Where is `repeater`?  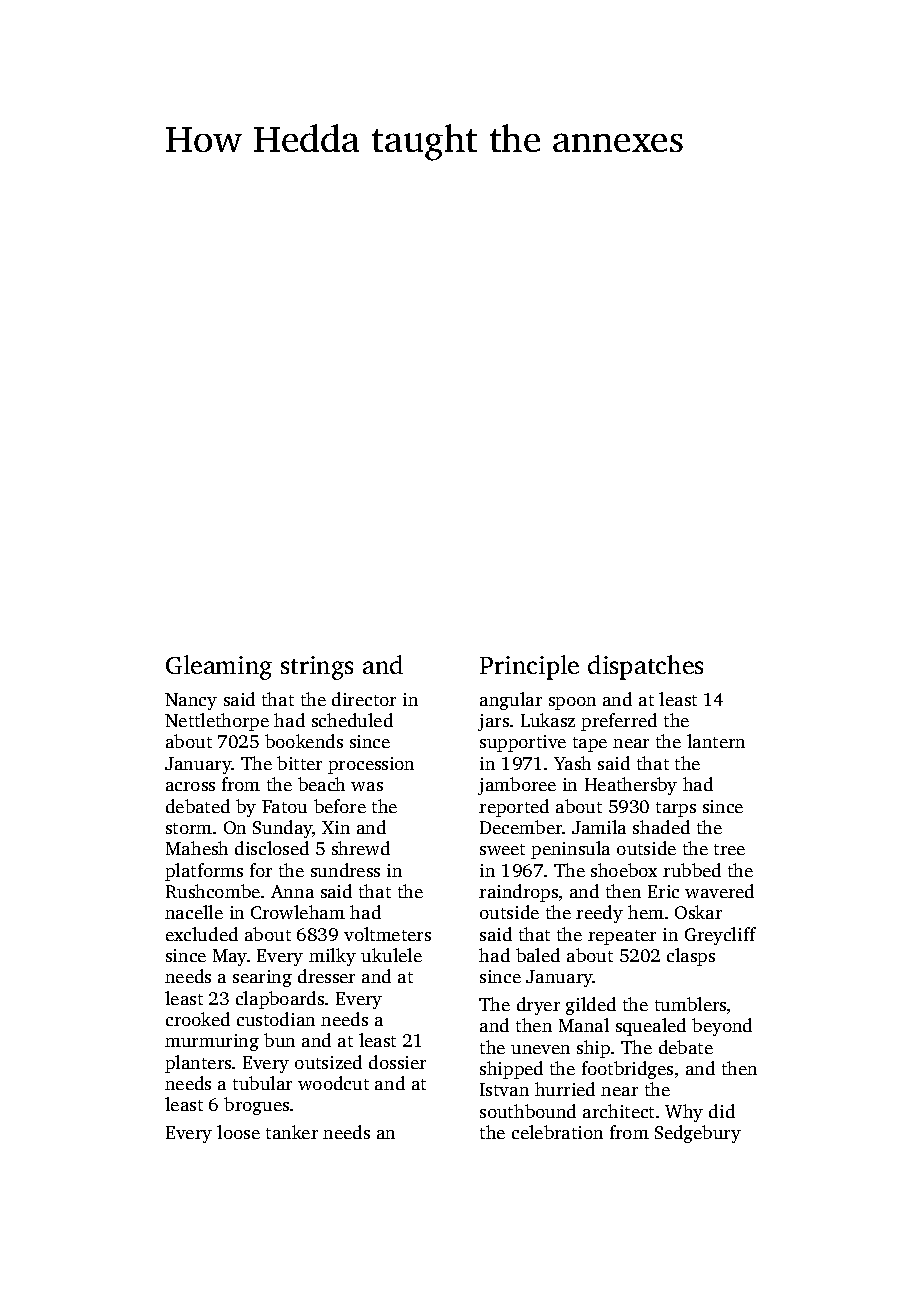 repeater is located at coordinates (622, 937).
